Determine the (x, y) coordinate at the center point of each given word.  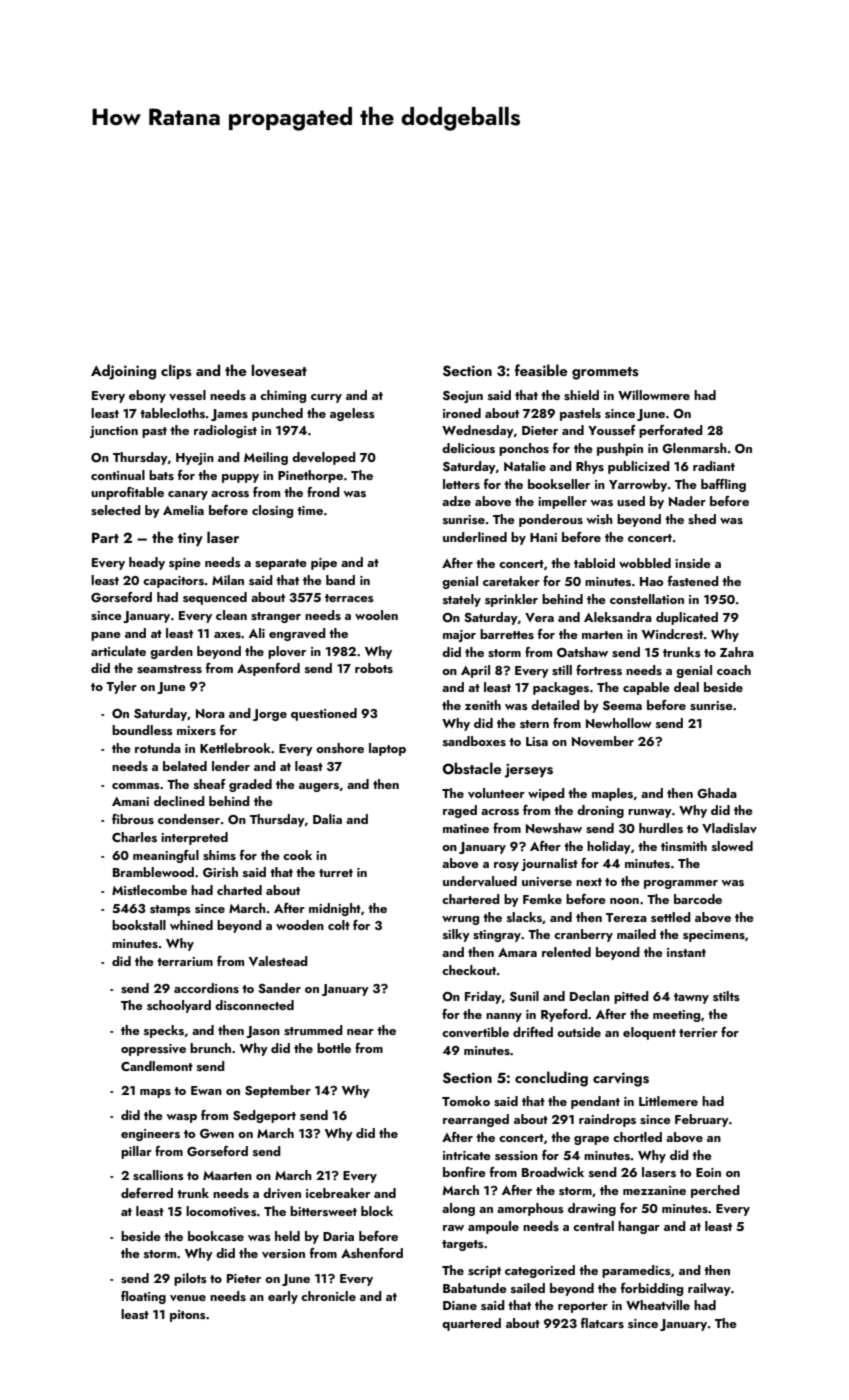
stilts (726, 996)
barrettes (507, 634)
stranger (276, 617)
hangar (639, 1227)
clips (176, 371)
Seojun (463, 397)
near (360, 1032)
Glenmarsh (694, 448)
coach (734, 670)
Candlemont (157, 1066)
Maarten (227, 1175)
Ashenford (372, 1253)
